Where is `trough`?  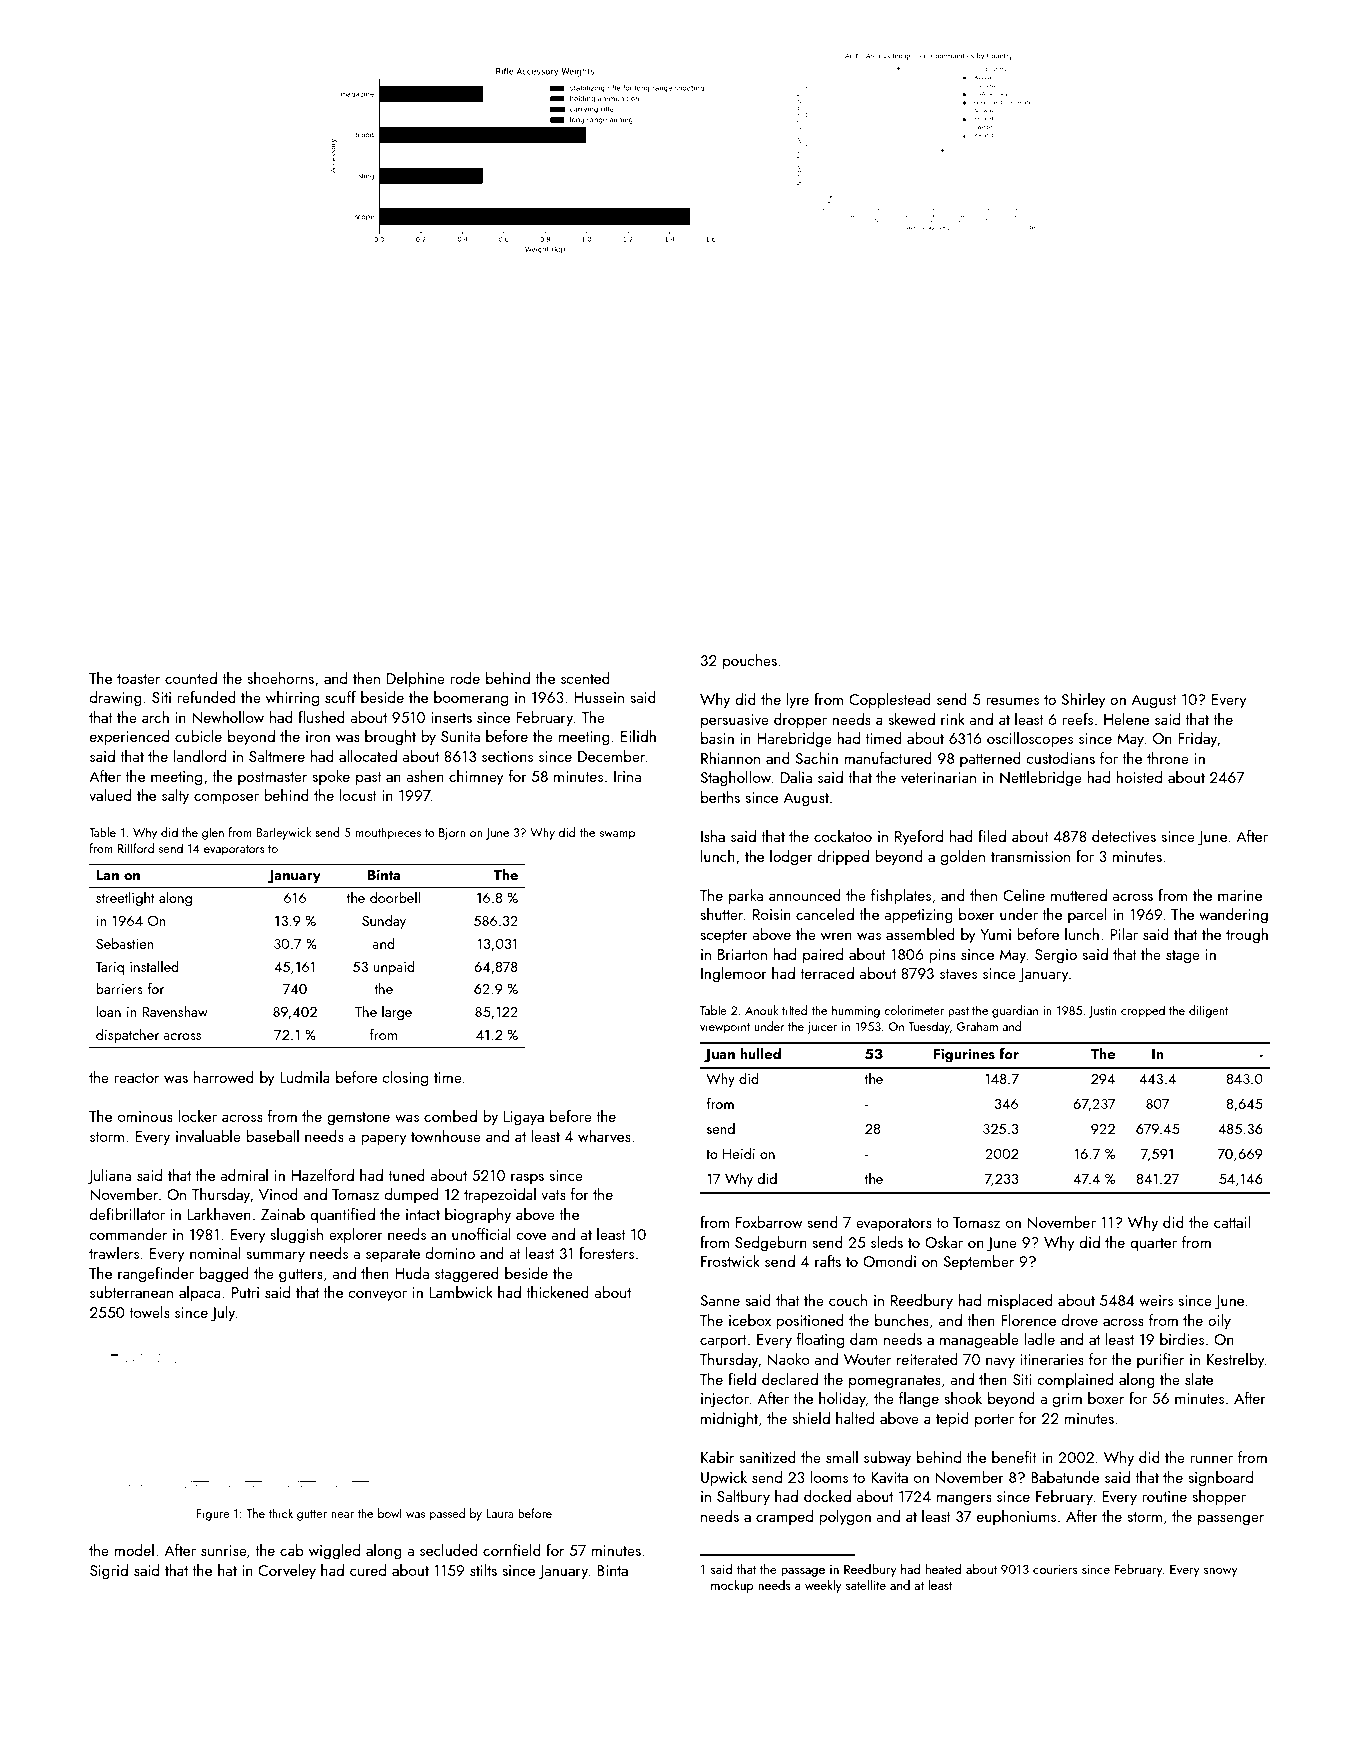 trough is located at coordinates (1247, 936).
